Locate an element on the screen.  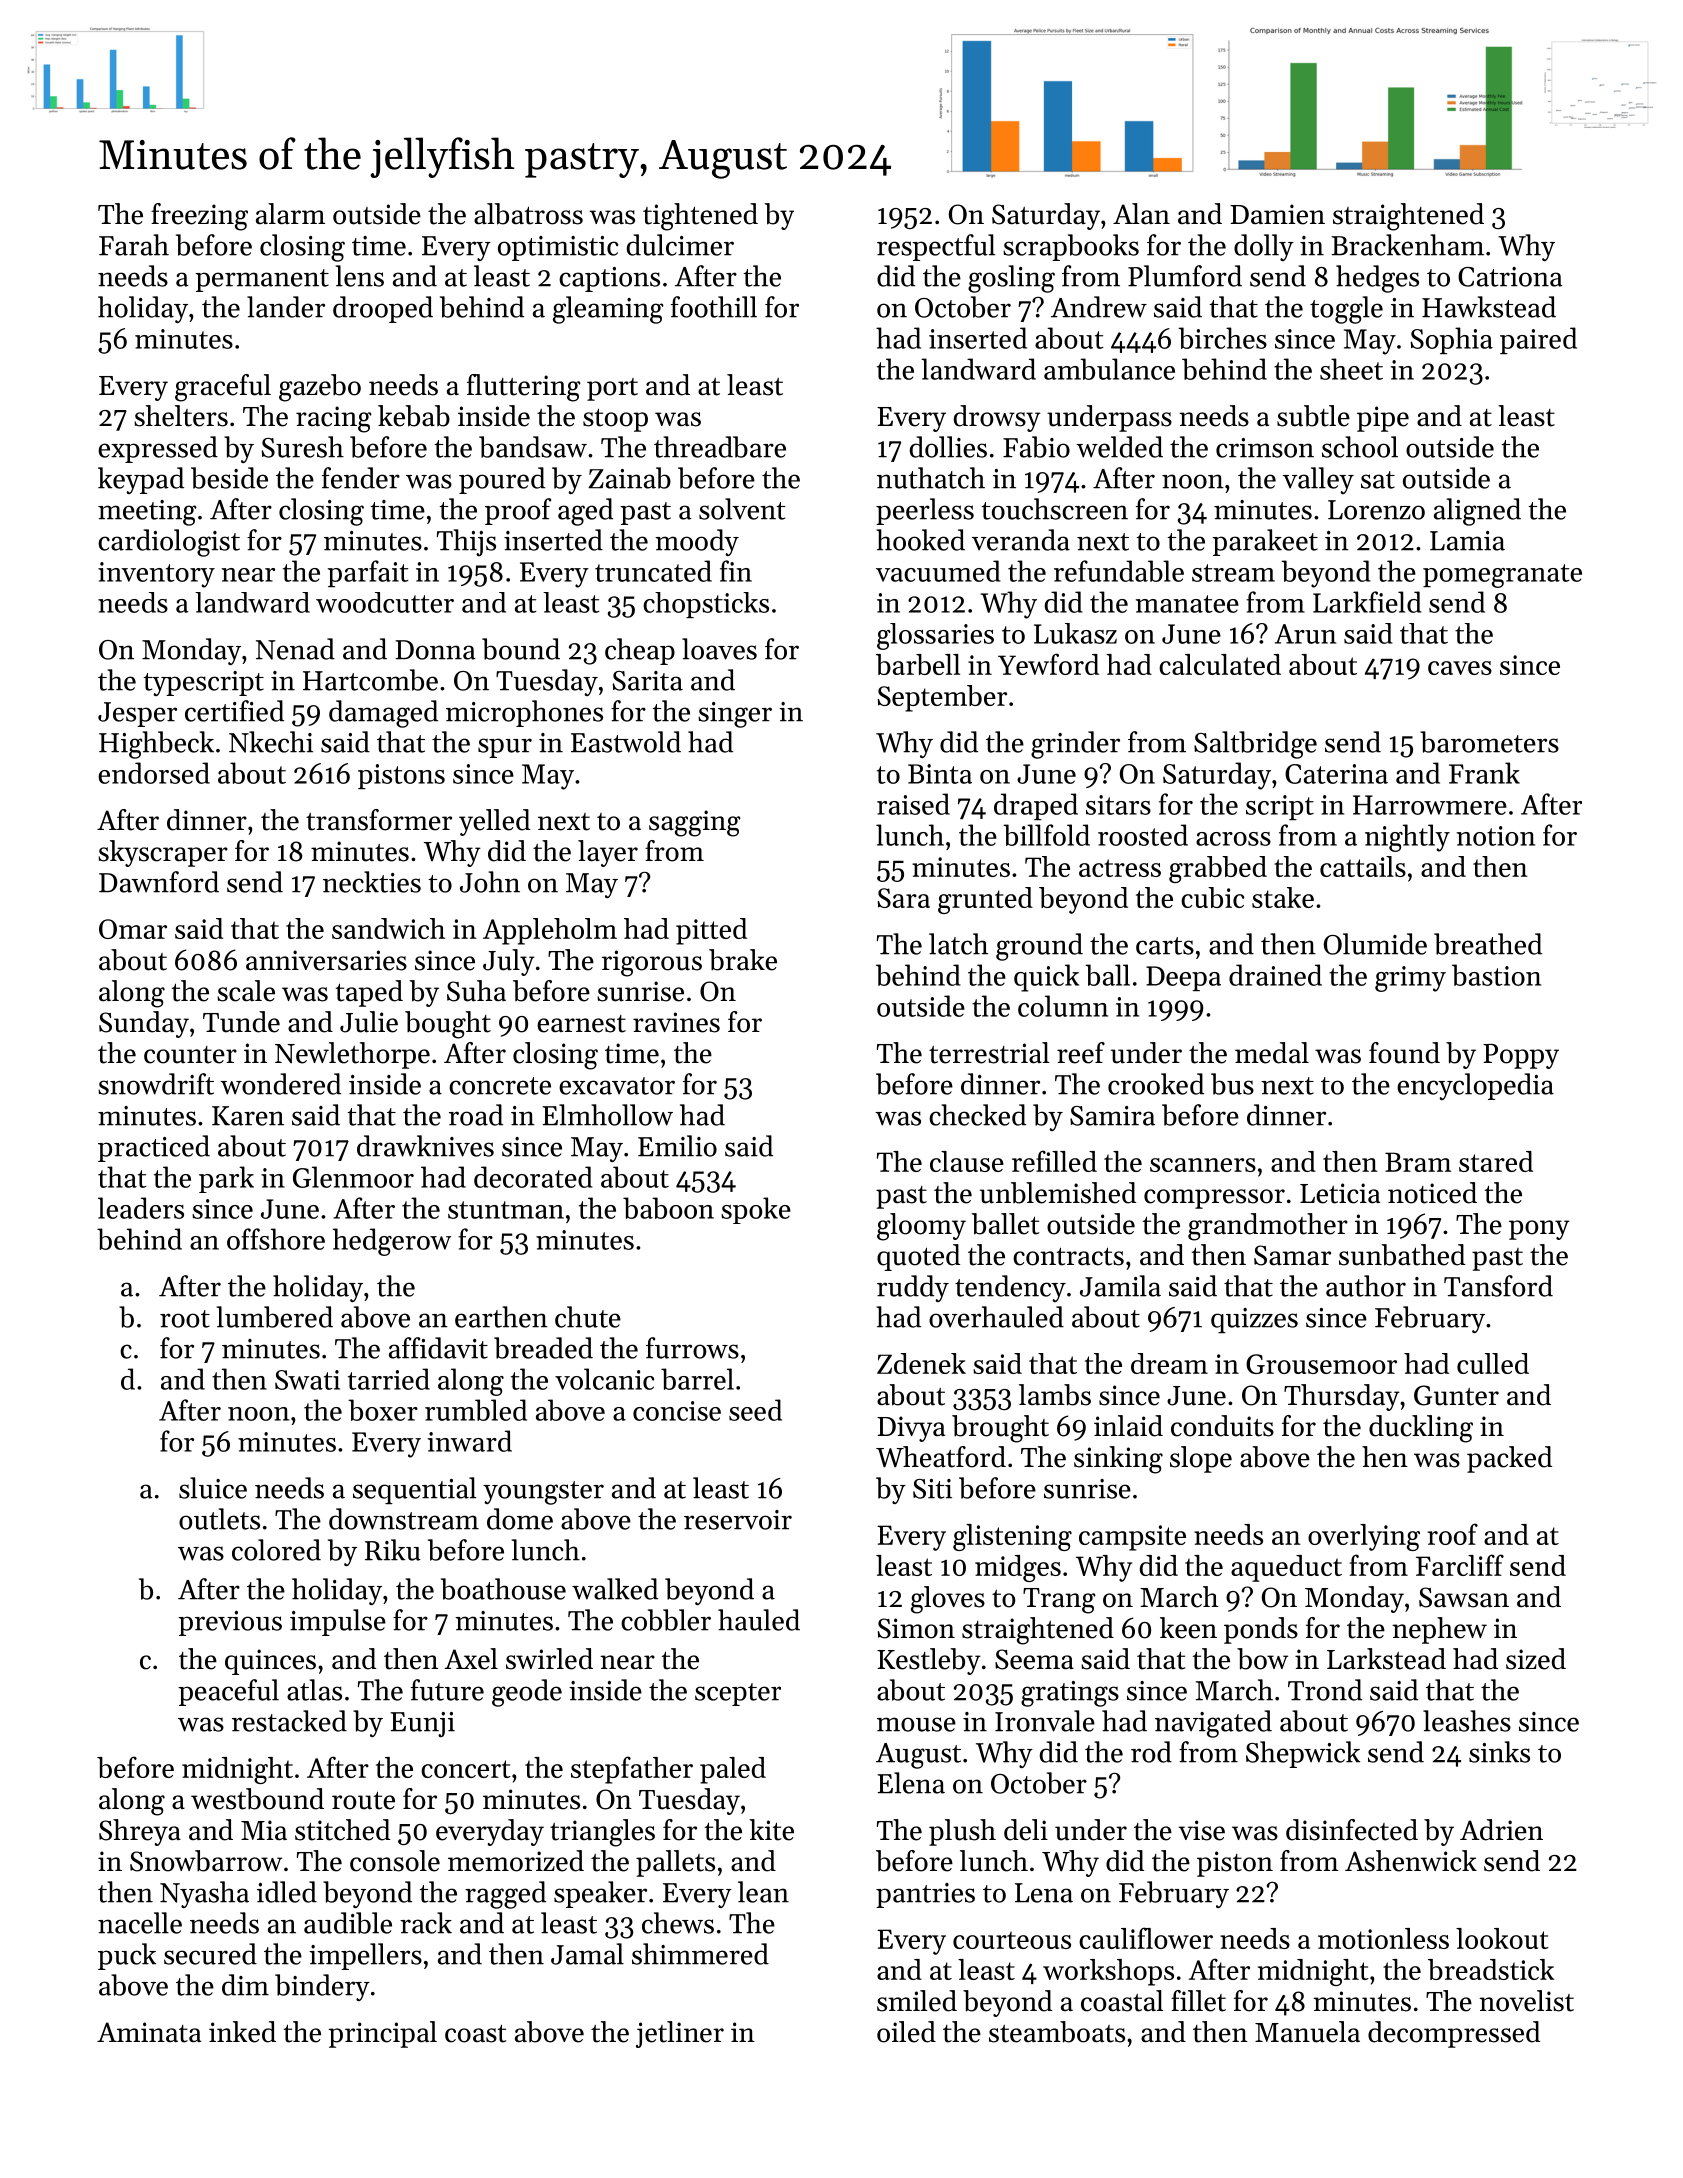
keypad is located at coordinates (141, 480).
